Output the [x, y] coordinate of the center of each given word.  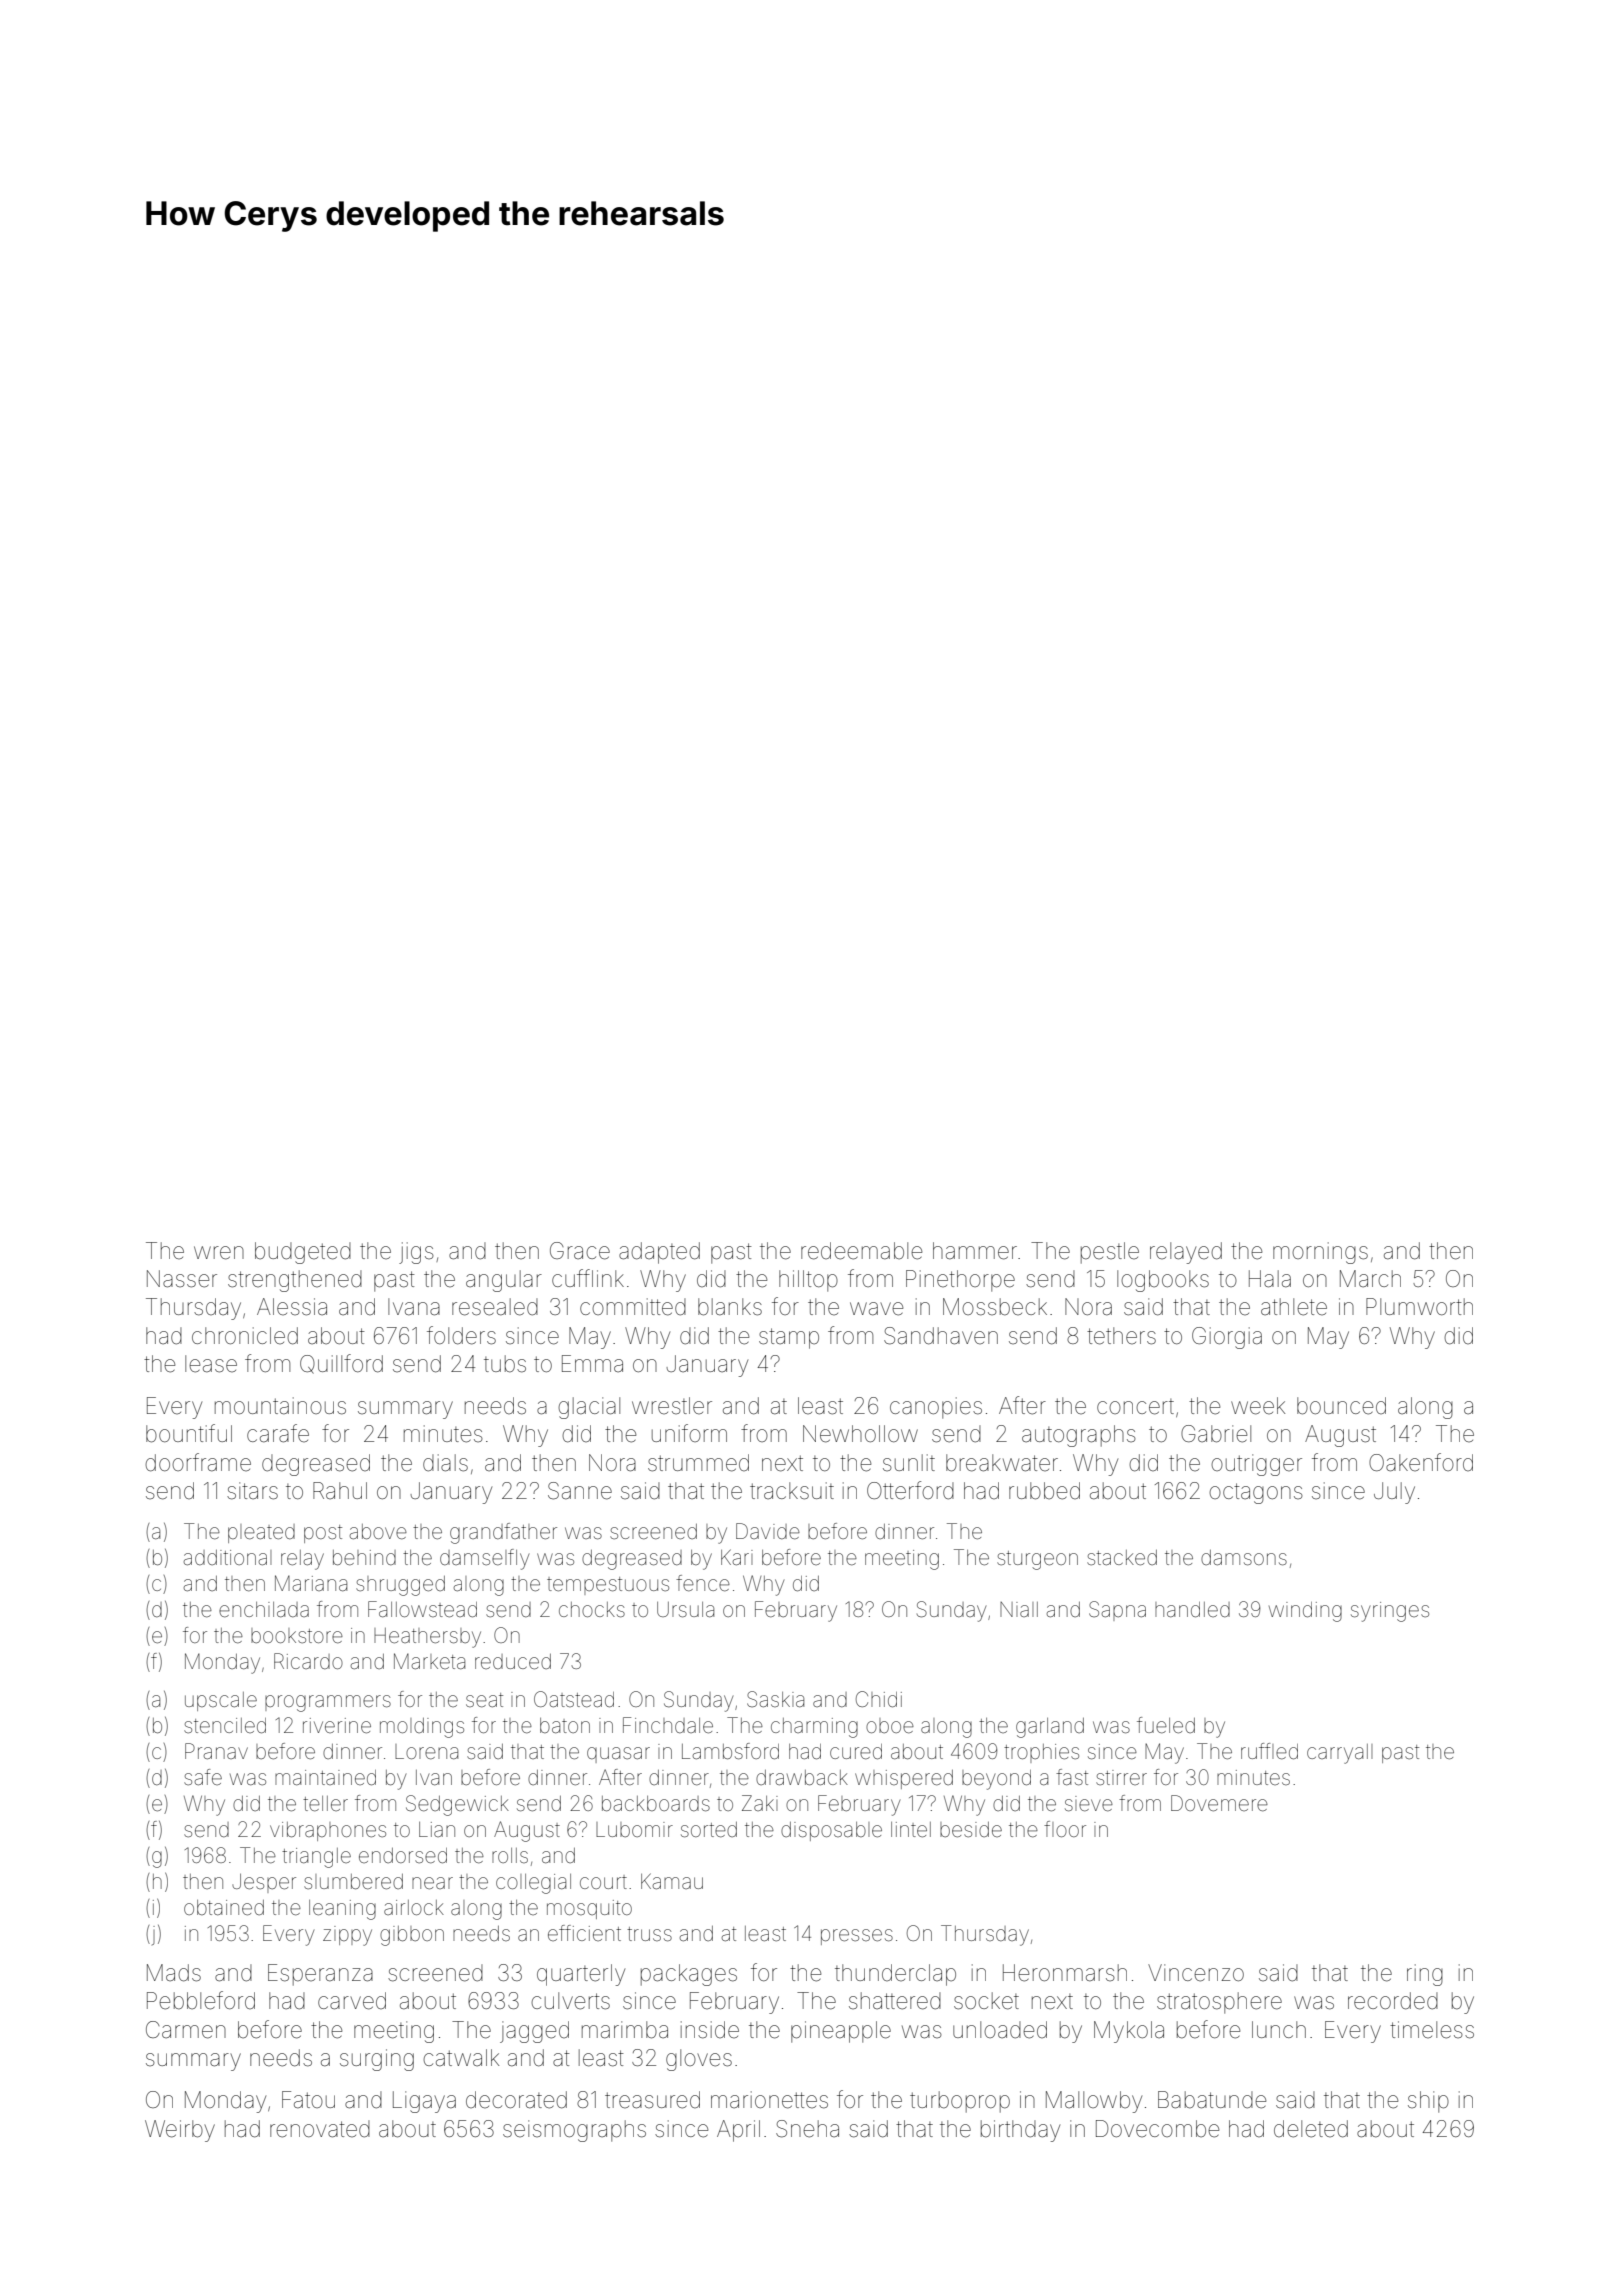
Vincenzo [1196, 1973]
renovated [320, 2129]
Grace [580, 1251]
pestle [1110, 1253]
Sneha [807, 2129]
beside [971, 1829]
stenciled [225, 1725]
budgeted [303, 1253]
